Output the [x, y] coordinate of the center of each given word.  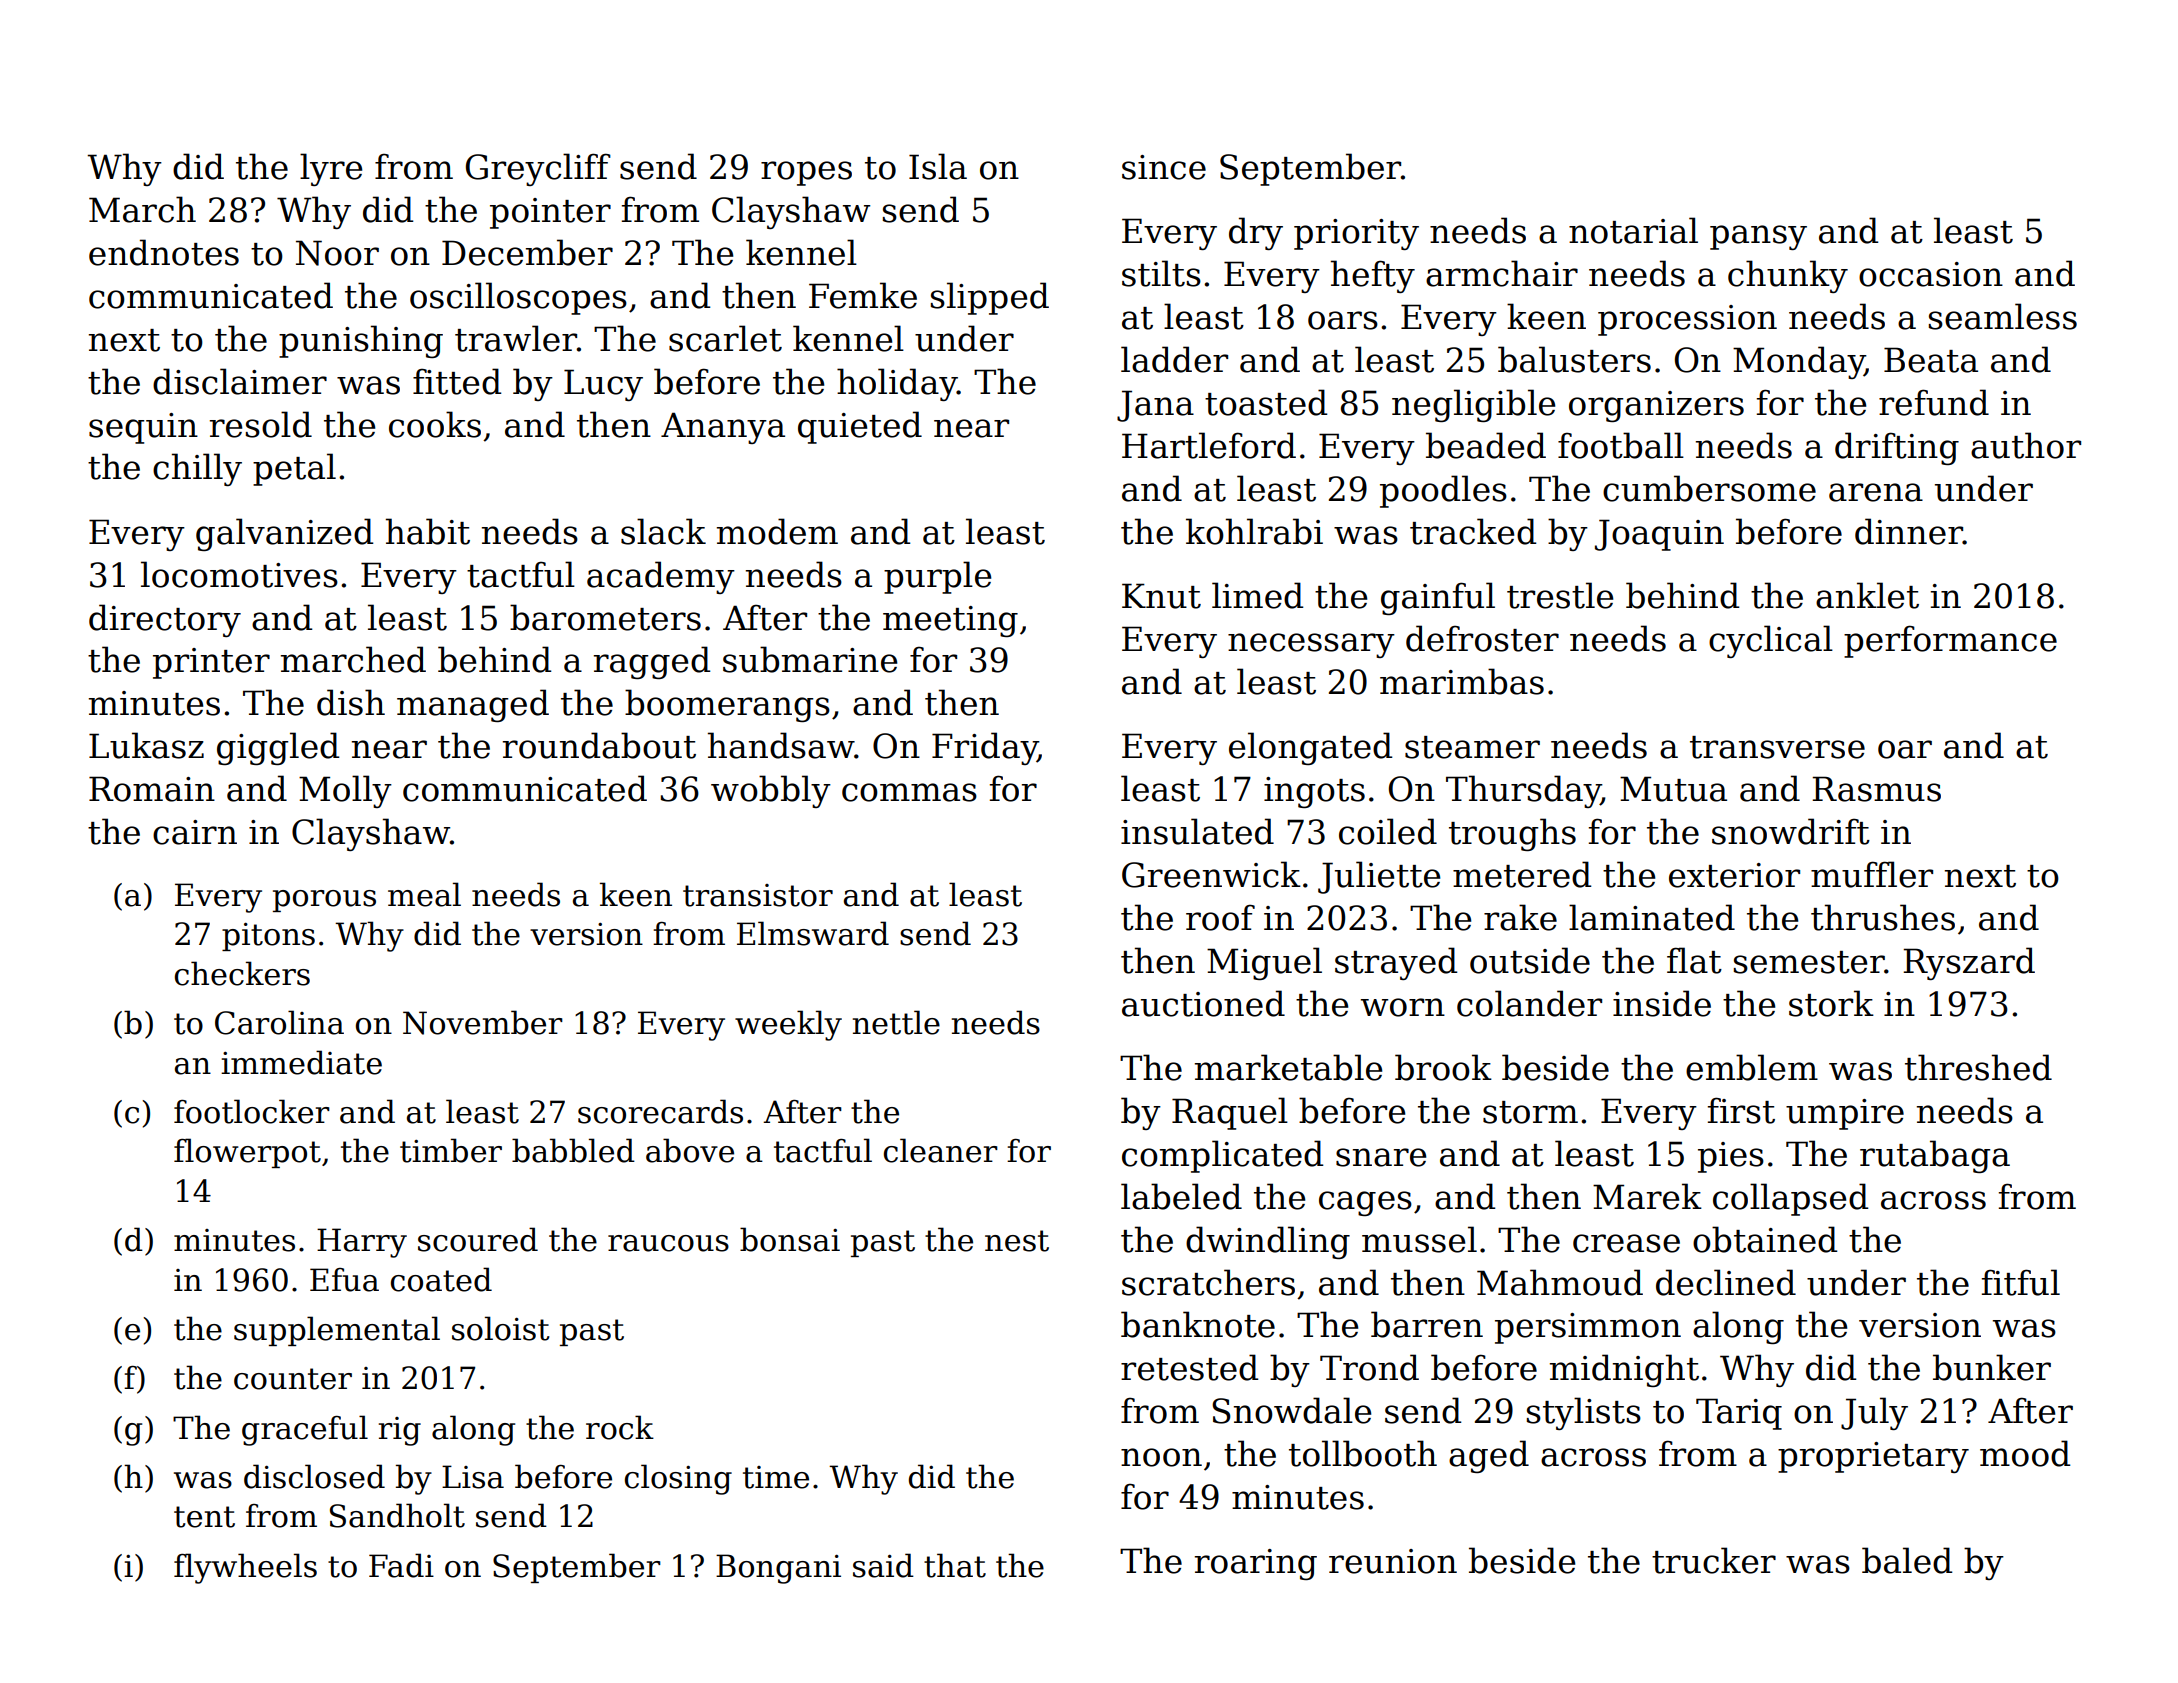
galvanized [284, 534]
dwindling [1268, 1242]
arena [1876, 492]
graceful [305, 1430]
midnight [1624, 1370]
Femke [863, 295]
